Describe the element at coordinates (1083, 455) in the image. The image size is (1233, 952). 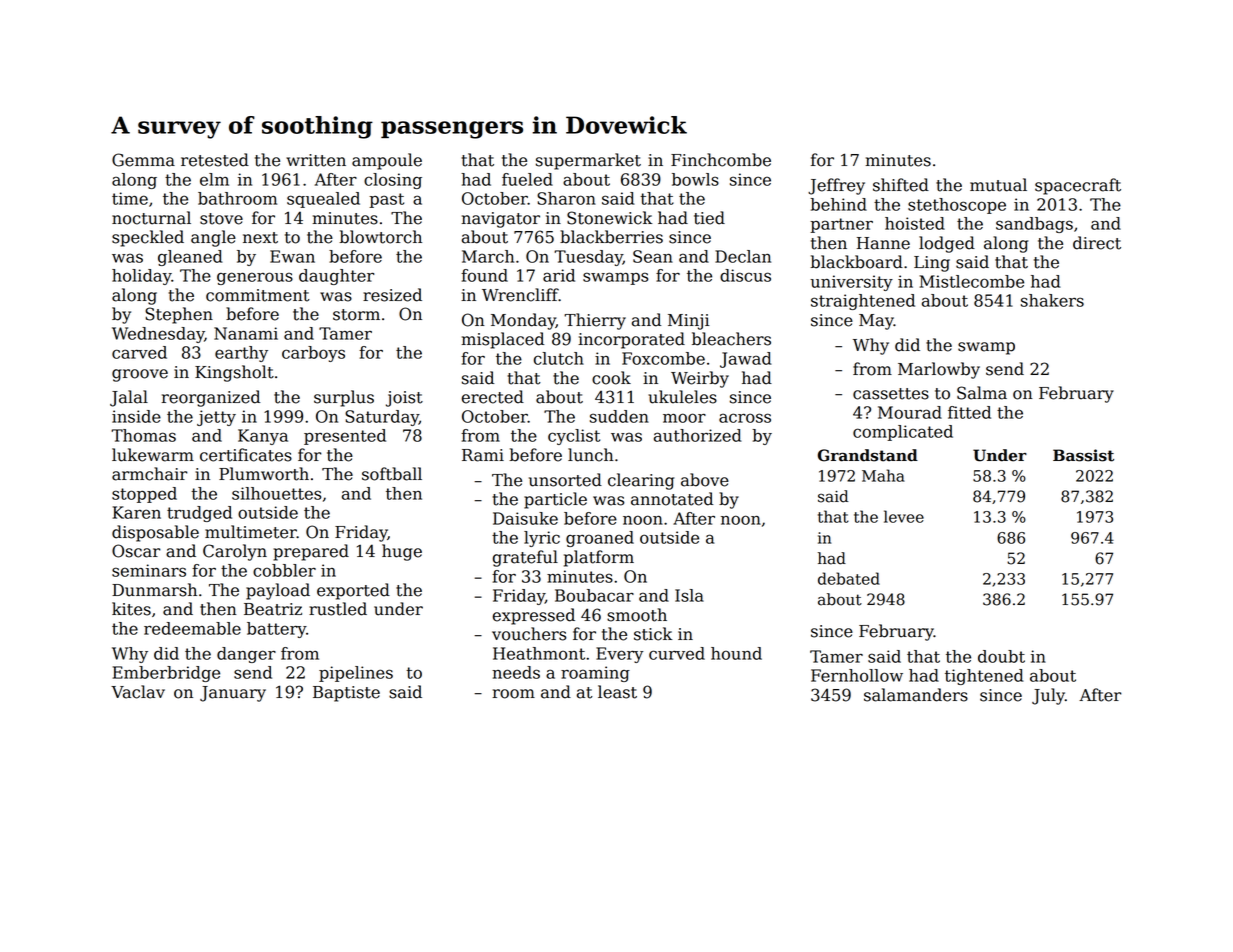
I see `Bassist` at that location.
